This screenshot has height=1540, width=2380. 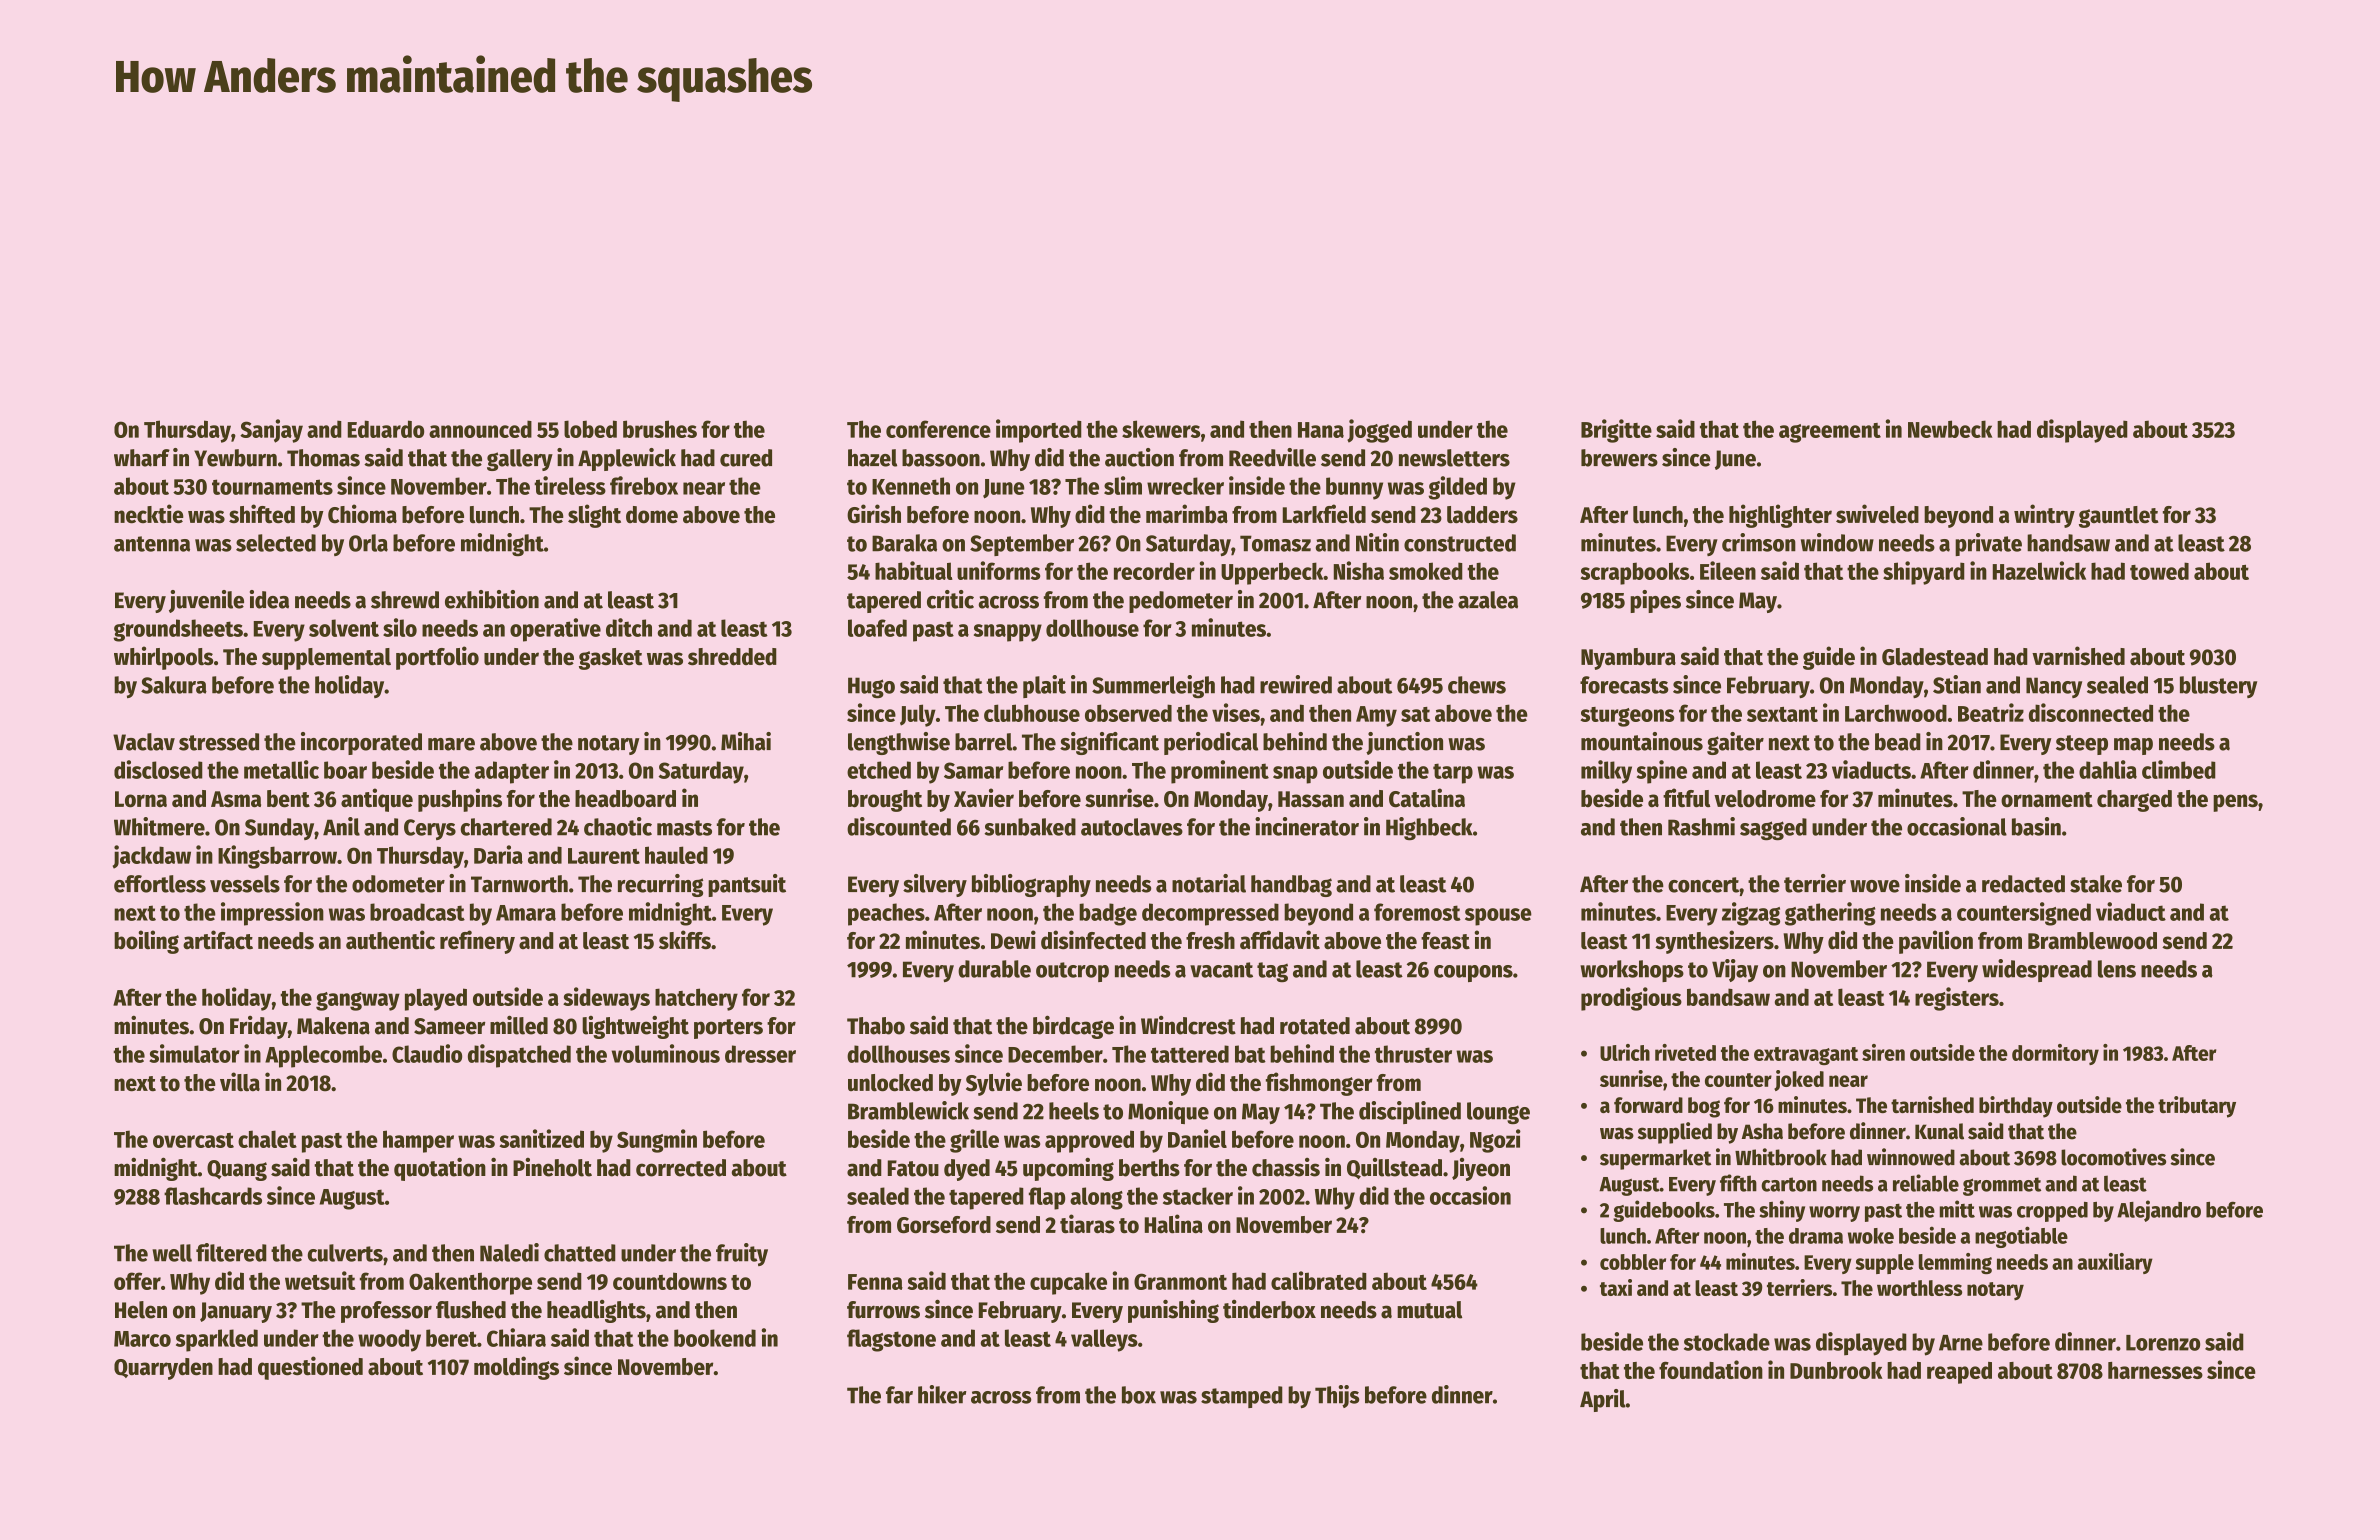 What do you see at coordinates (142, 458) in the screenshot?
I see `wharf` at bounding box center [142, 458].
